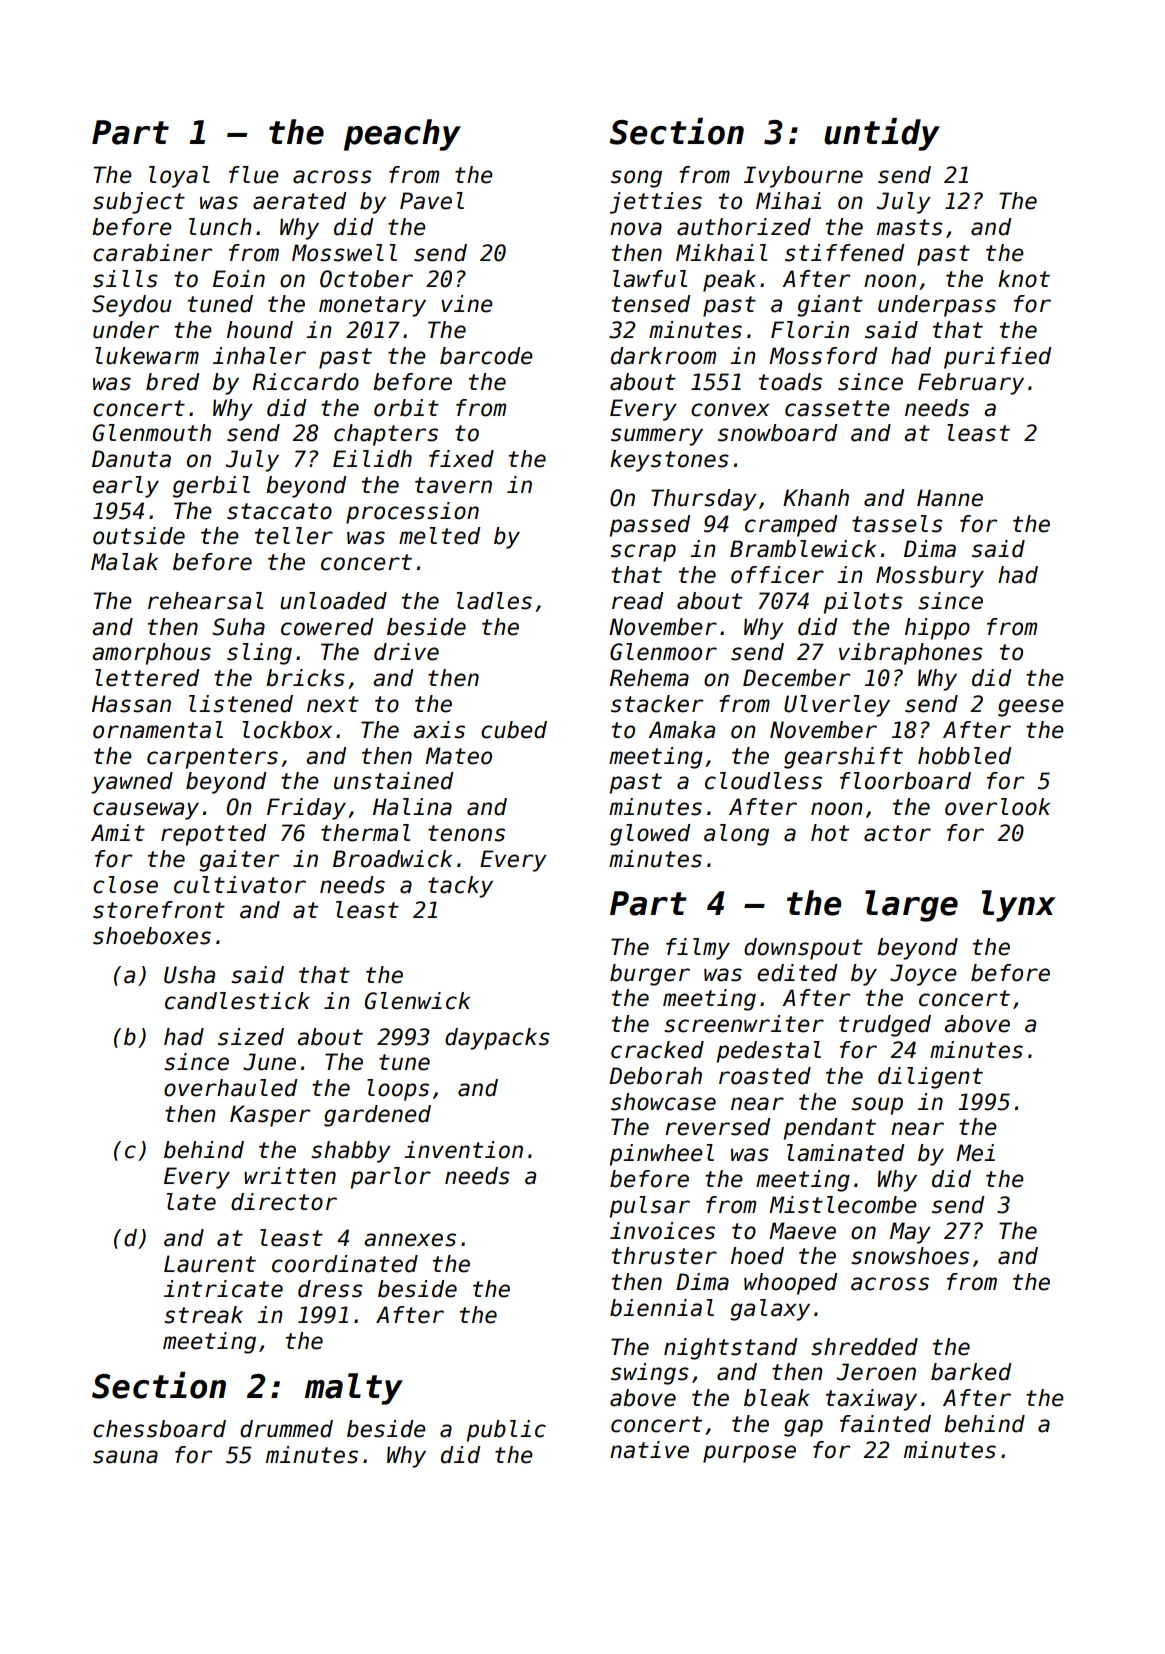  Describe the element at coordinates (910, 1233) in the page. I see `May` at that location.
